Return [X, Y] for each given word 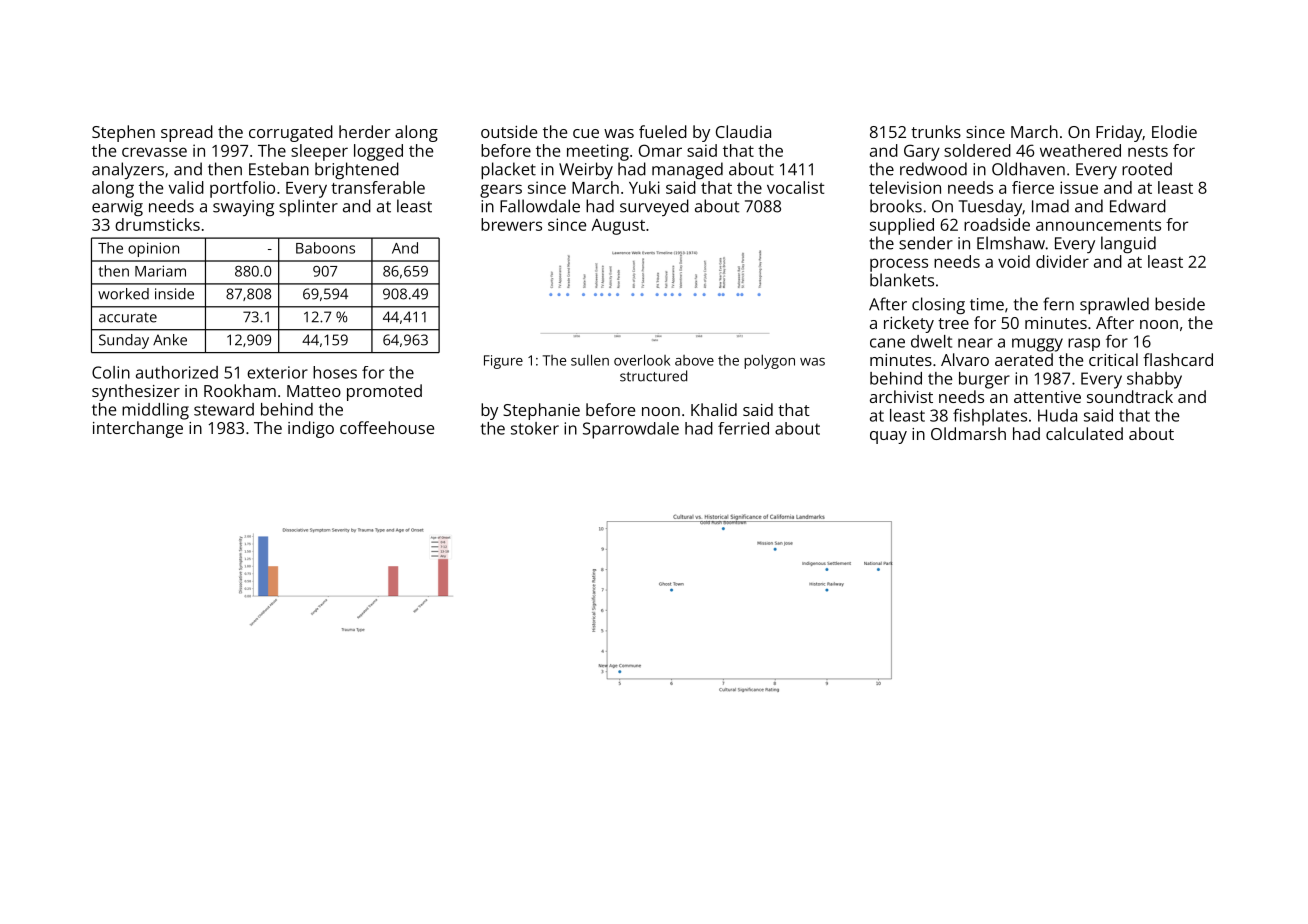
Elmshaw [1011, 243]
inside [174, 294]
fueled [663, 131]
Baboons [325, 248]
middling [155, 411]
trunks [936, 131]
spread [187, 133]
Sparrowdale [631, 430]
